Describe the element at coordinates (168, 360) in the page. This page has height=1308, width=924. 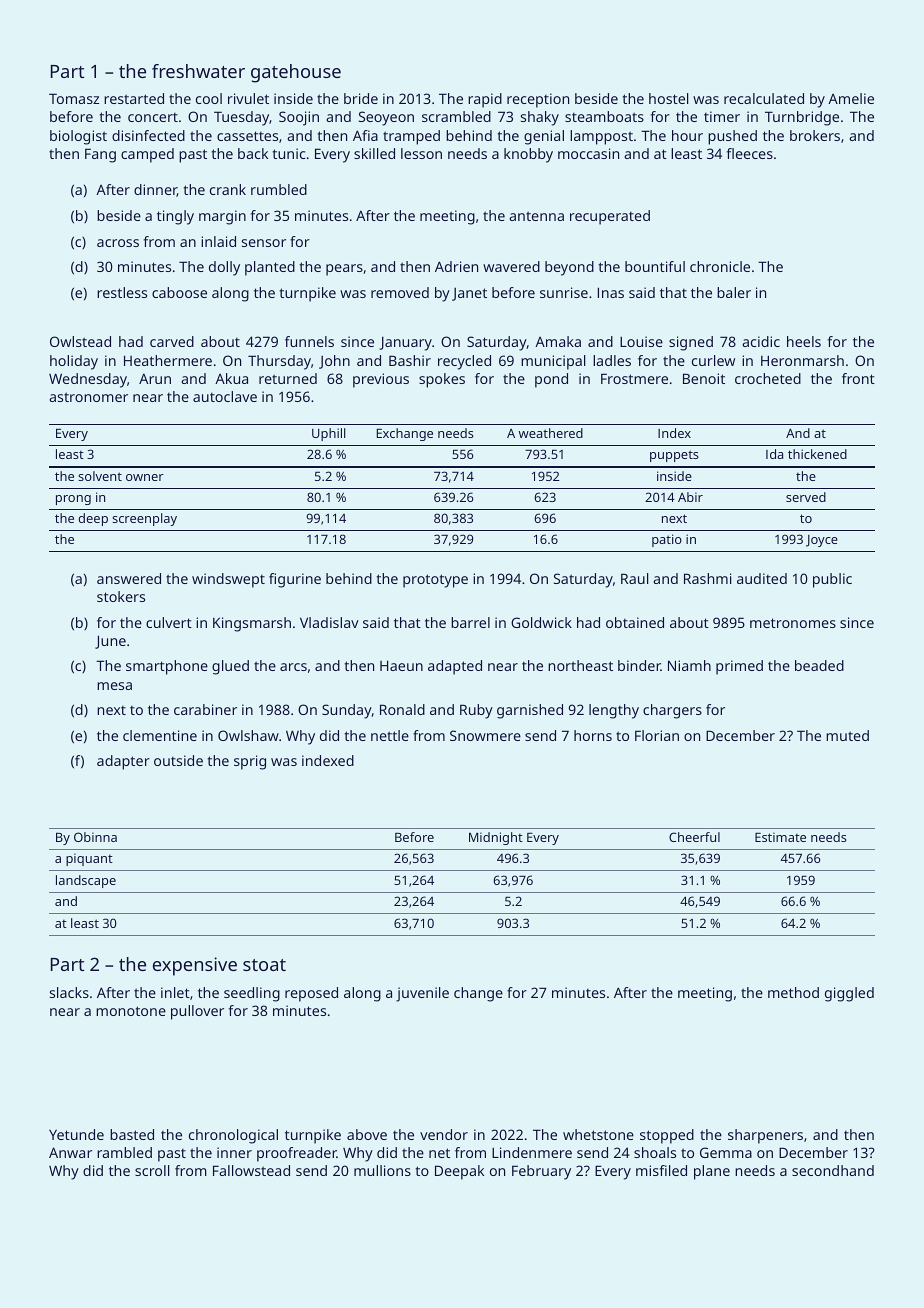
I see `Heathermere` at that location.
